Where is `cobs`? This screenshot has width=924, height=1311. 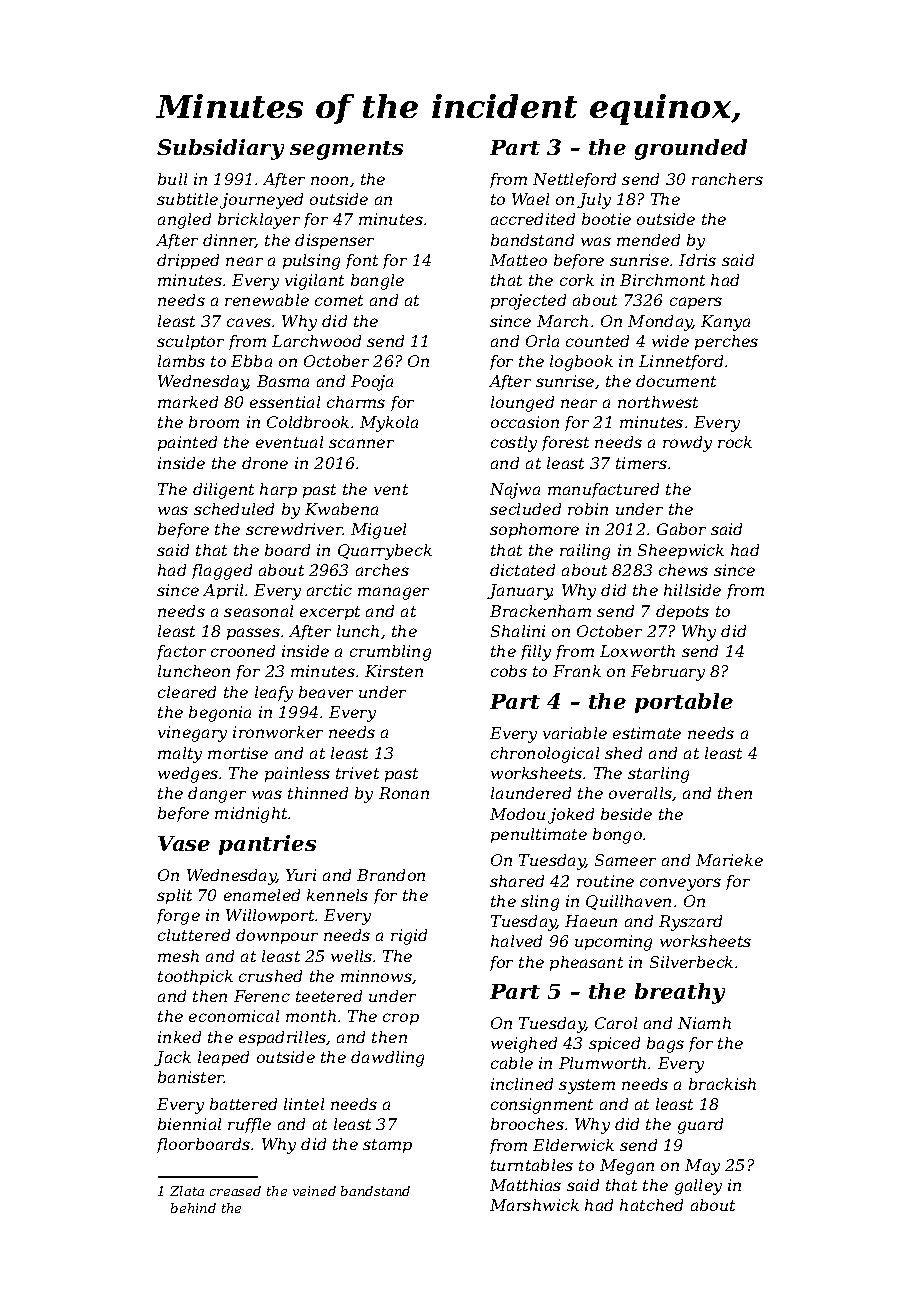
cobs is located at coordinates (509, 671).
